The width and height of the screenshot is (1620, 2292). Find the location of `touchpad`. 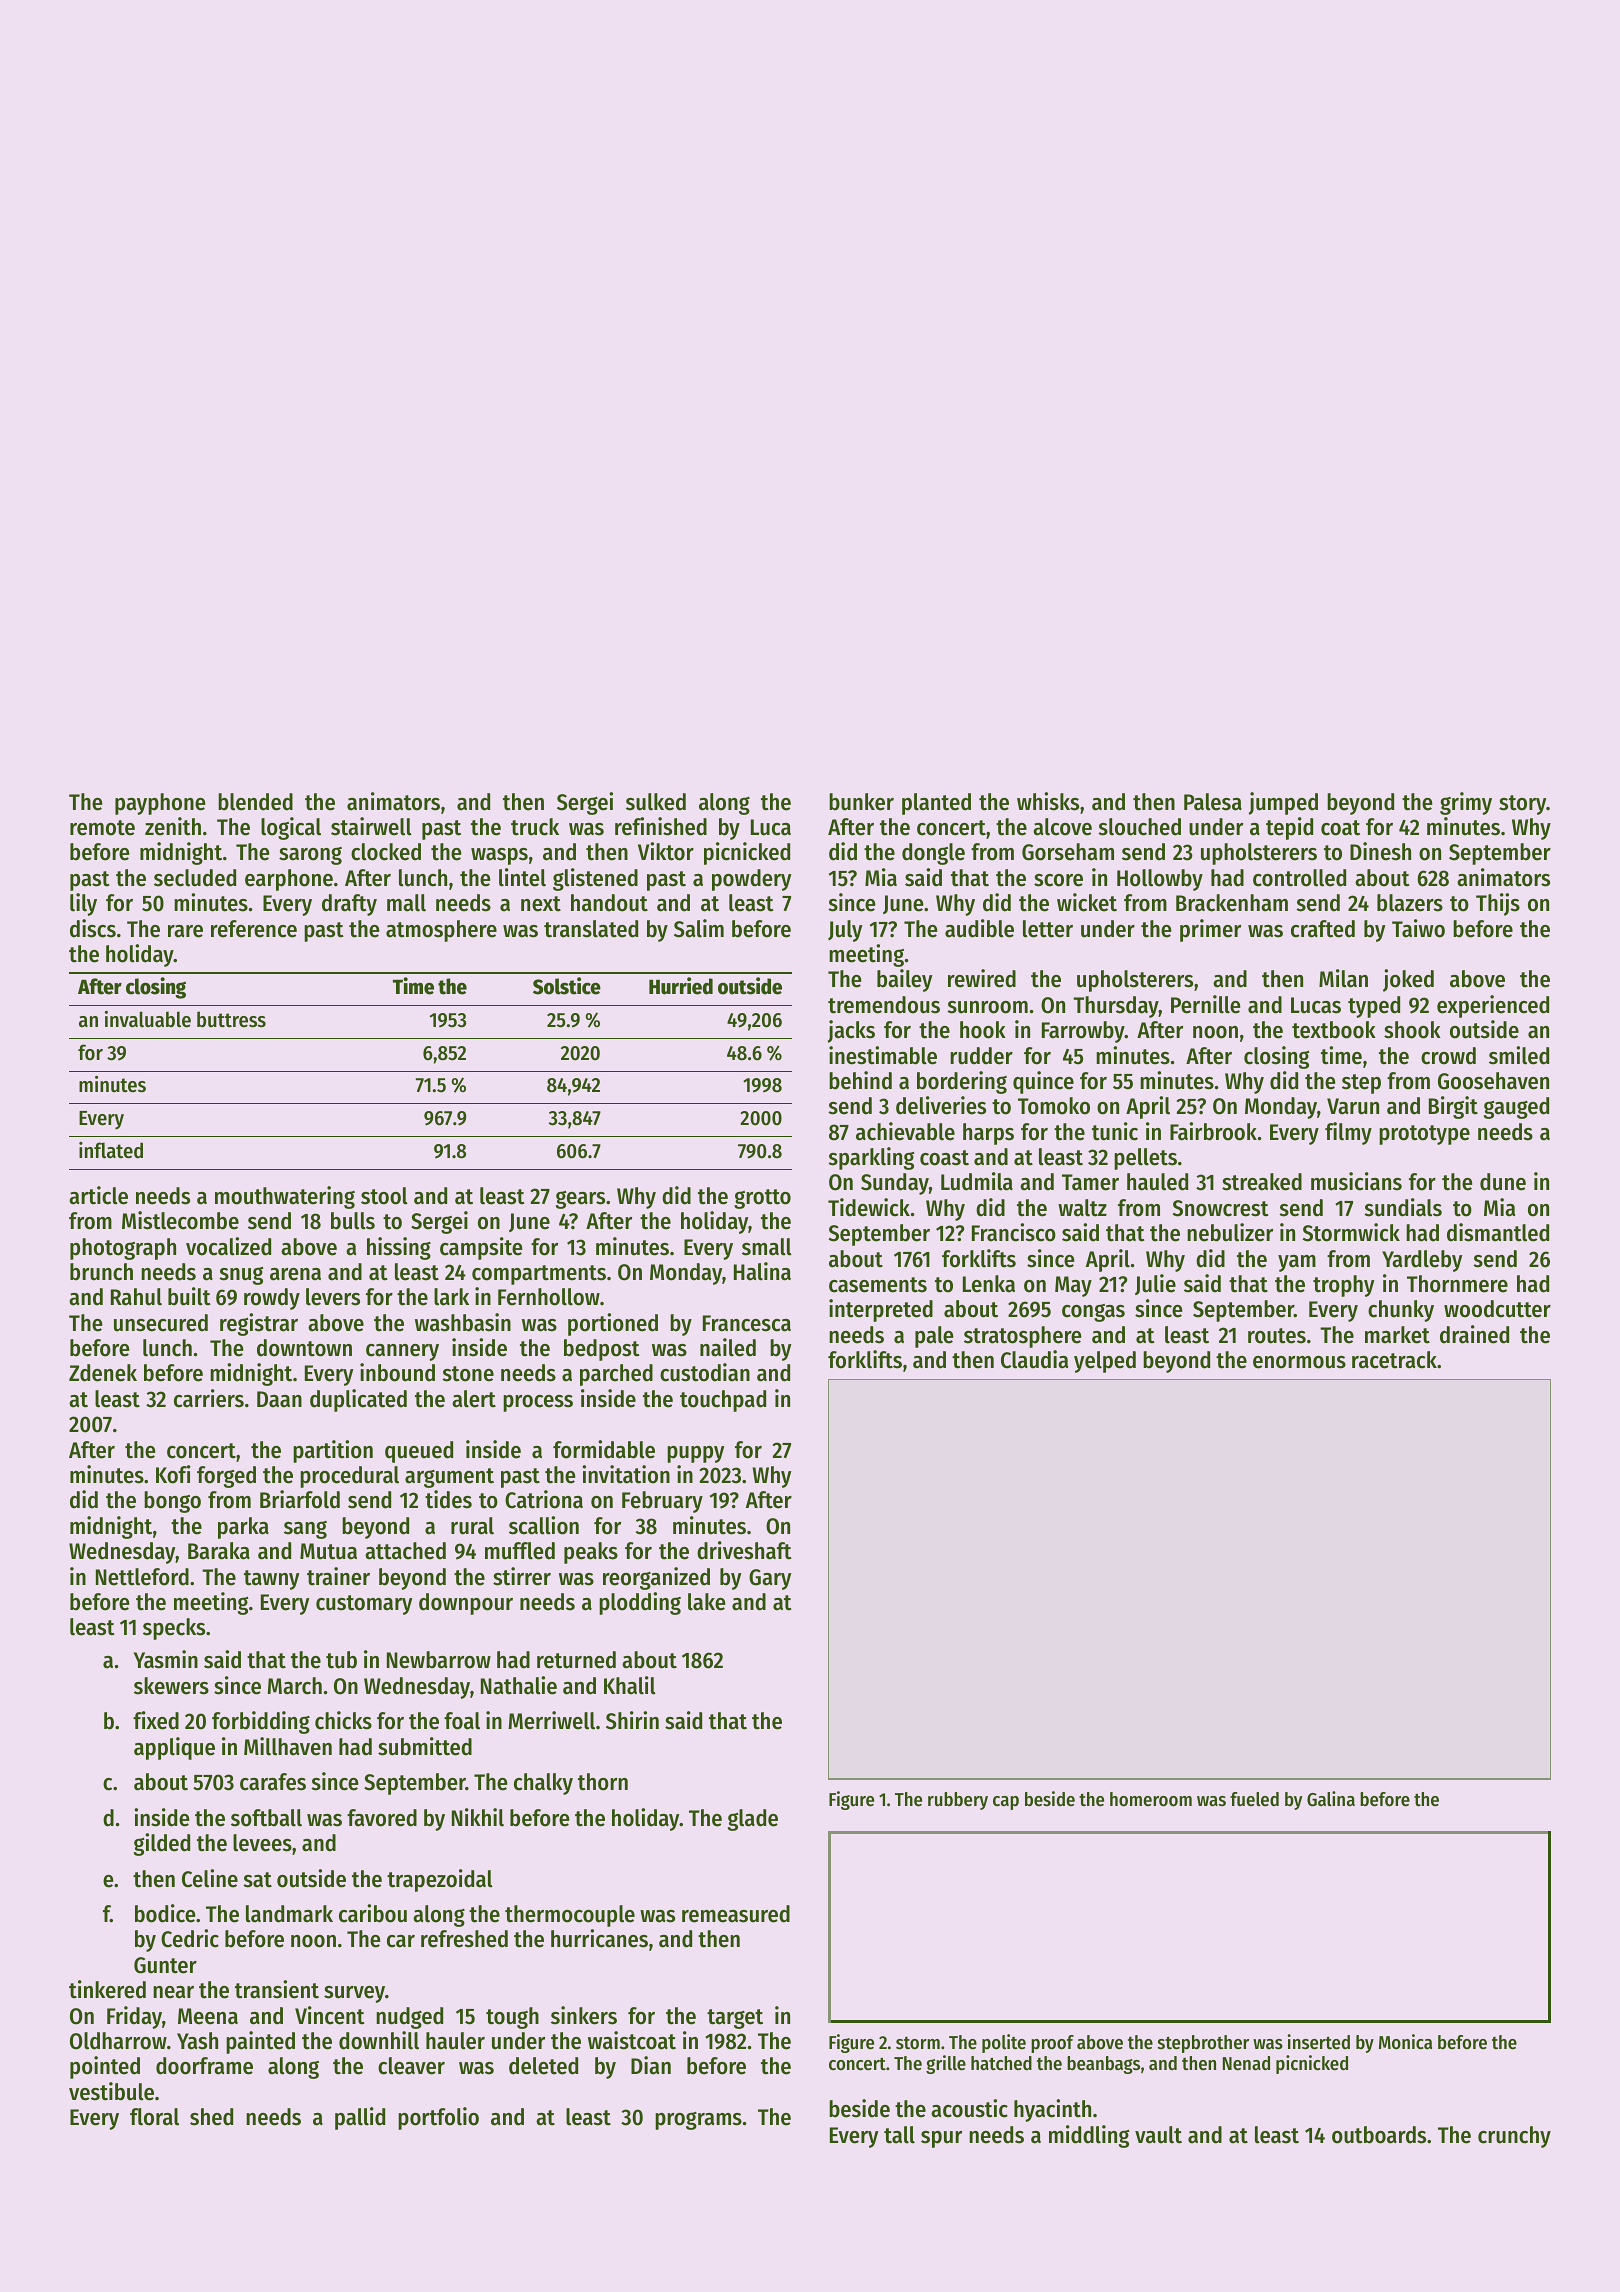

touchpad is located at coordinates (723, 1401).
